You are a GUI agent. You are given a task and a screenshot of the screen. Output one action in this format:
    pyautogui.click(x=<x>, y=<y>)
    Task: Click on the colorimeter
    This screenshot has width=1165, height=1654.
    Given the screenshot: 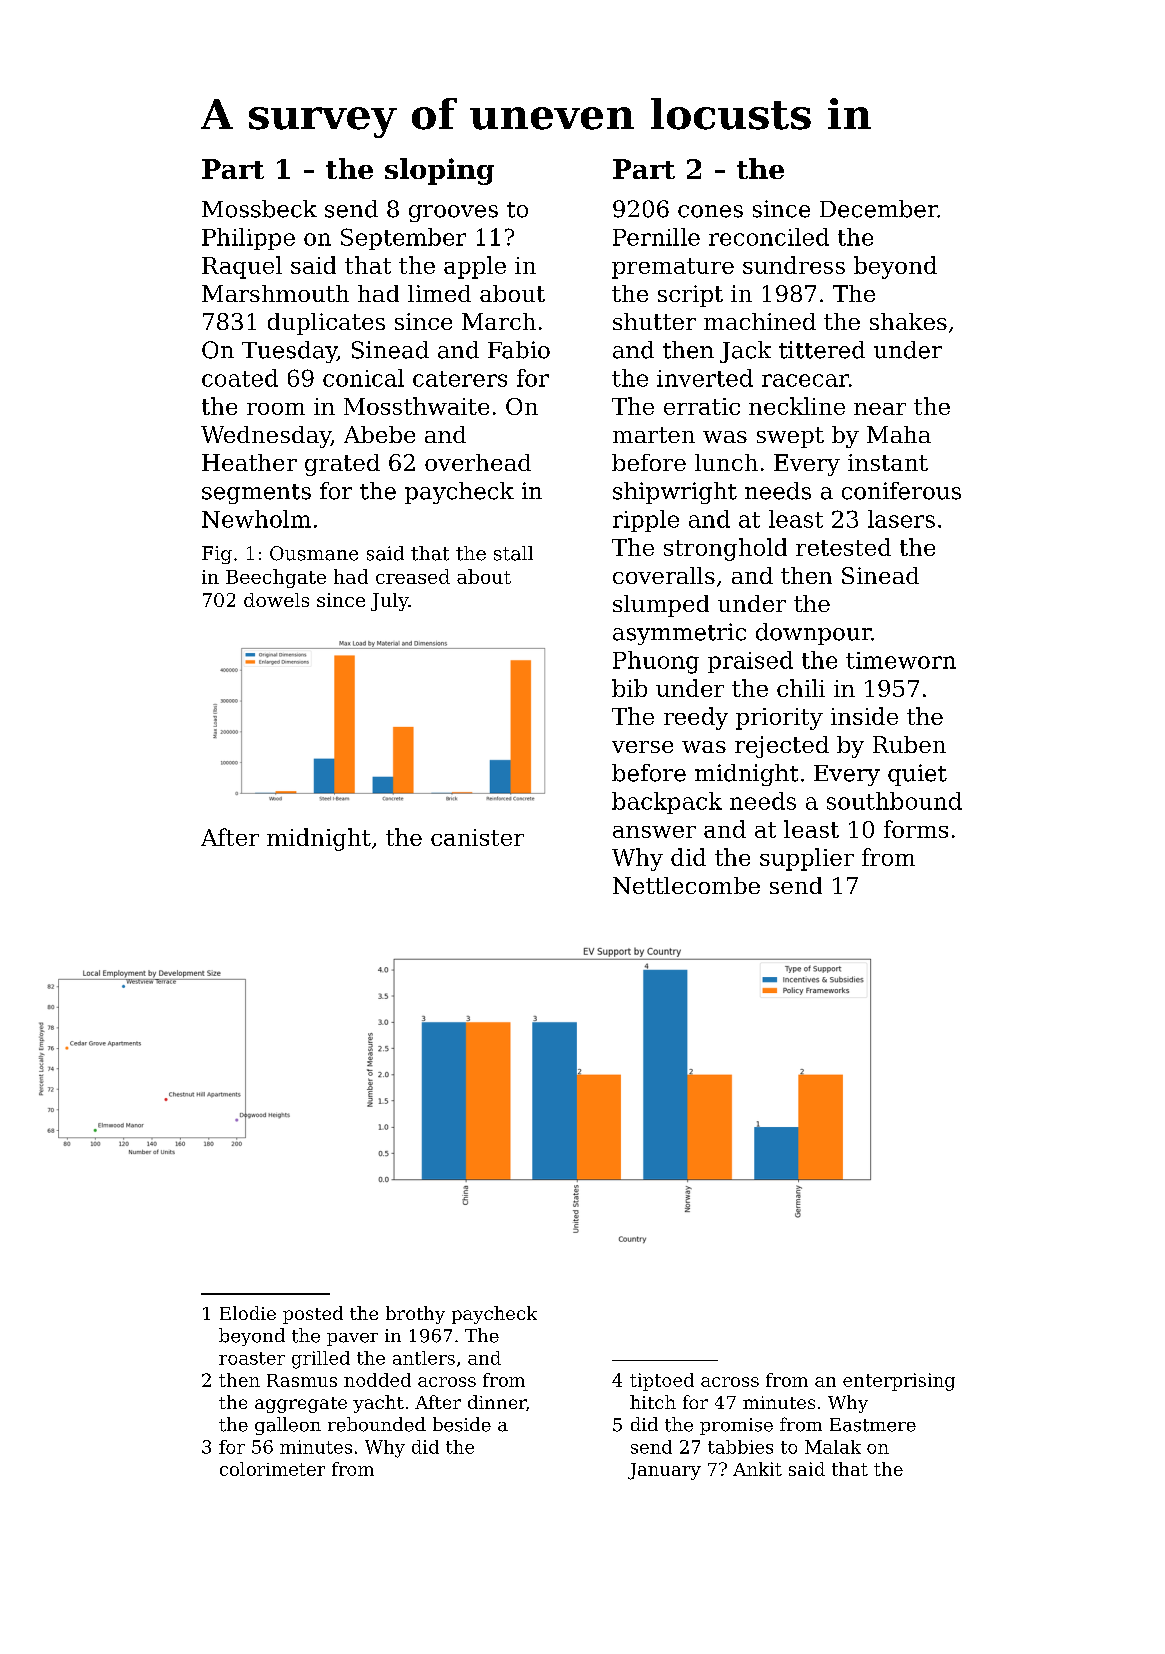 What is the action you would take?
    pyautogui.click(x=272, y=1469)
